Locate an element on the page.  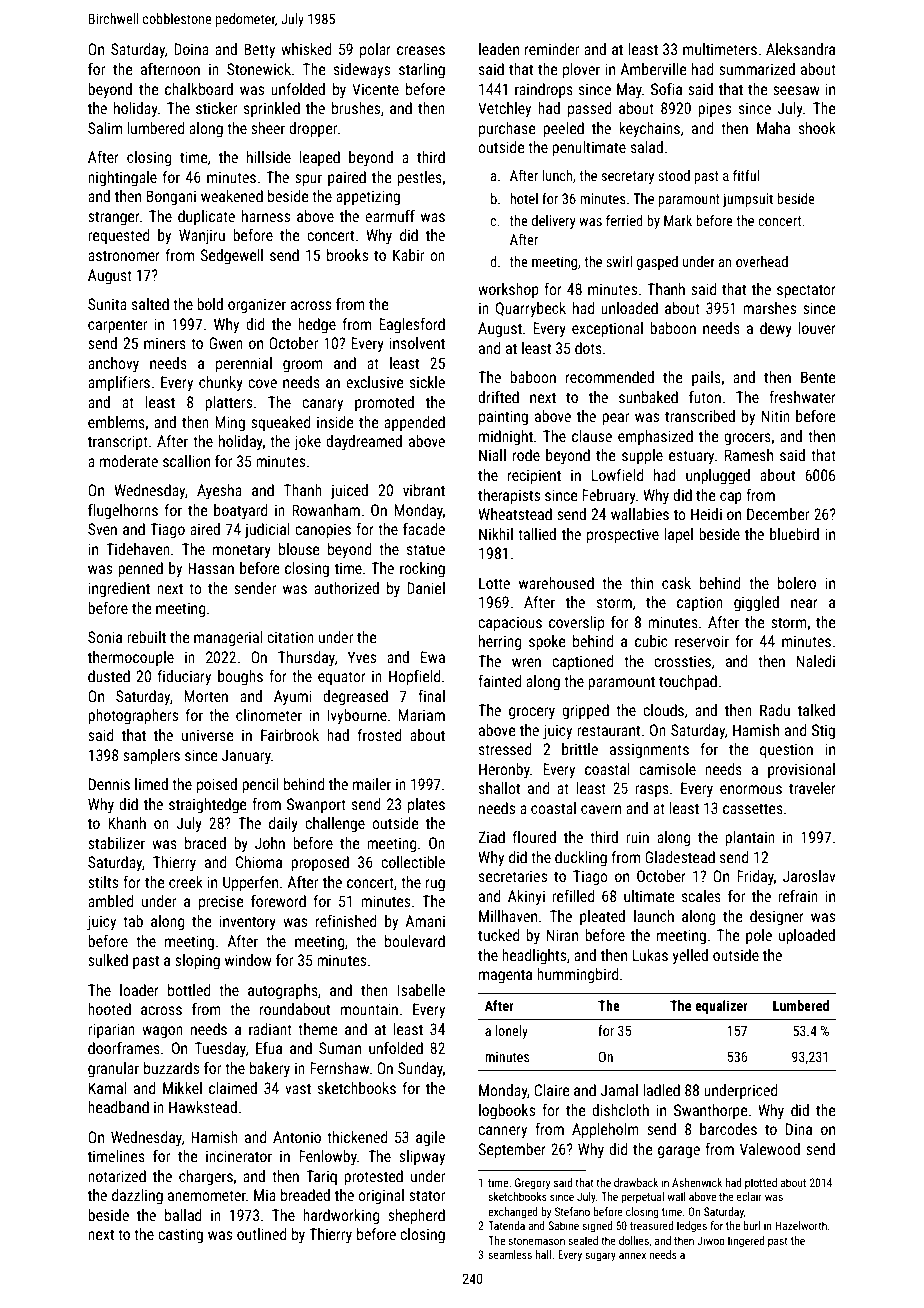
ingredient is located at coordinates (119, 589).
